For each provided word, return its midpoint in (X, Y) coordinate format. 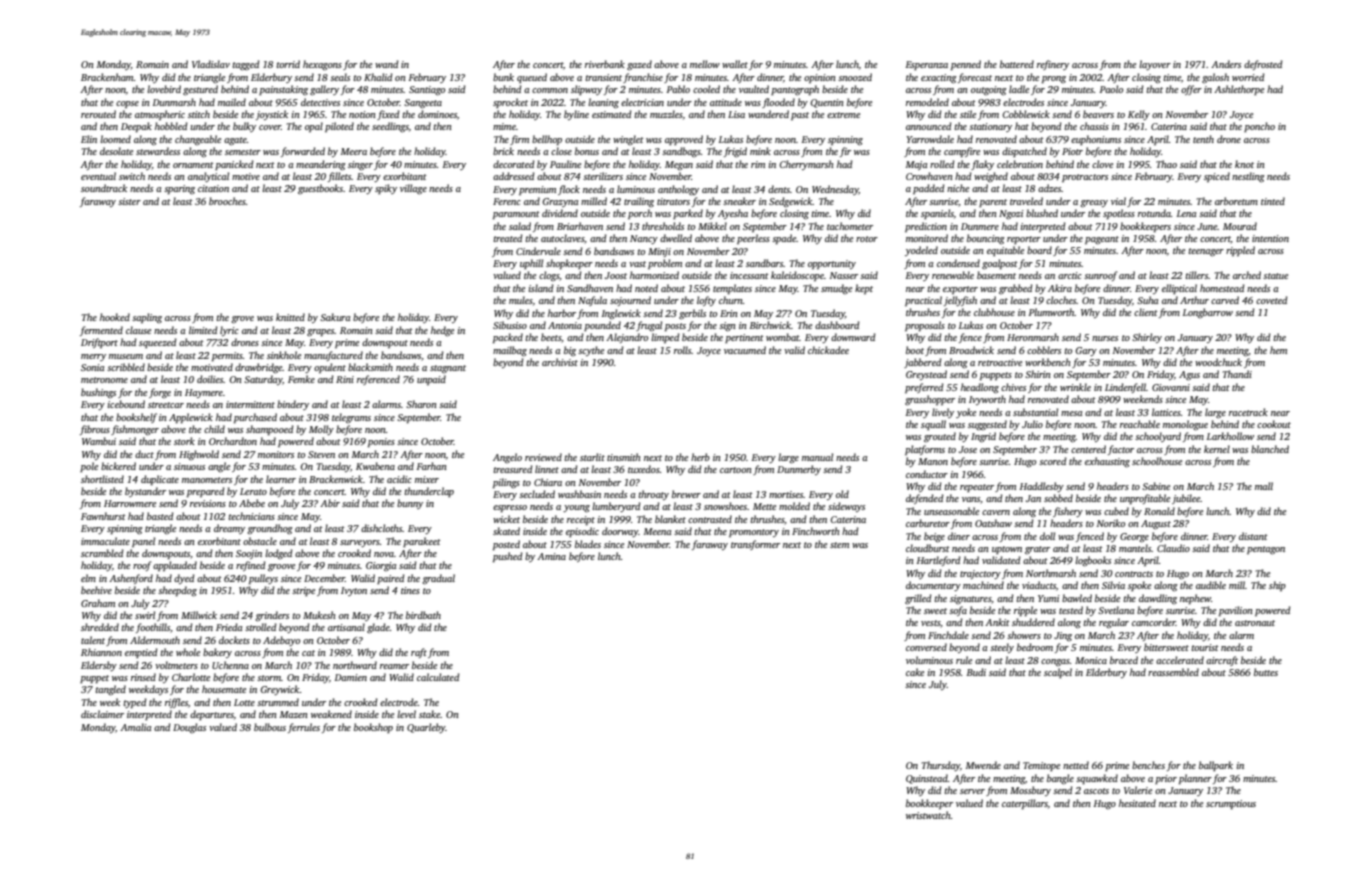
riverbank (605, 64)
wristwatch (928, 815)
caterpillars (1025, 804)
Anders (1226, 64)
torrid (288, 64)
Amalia (135, 727)
